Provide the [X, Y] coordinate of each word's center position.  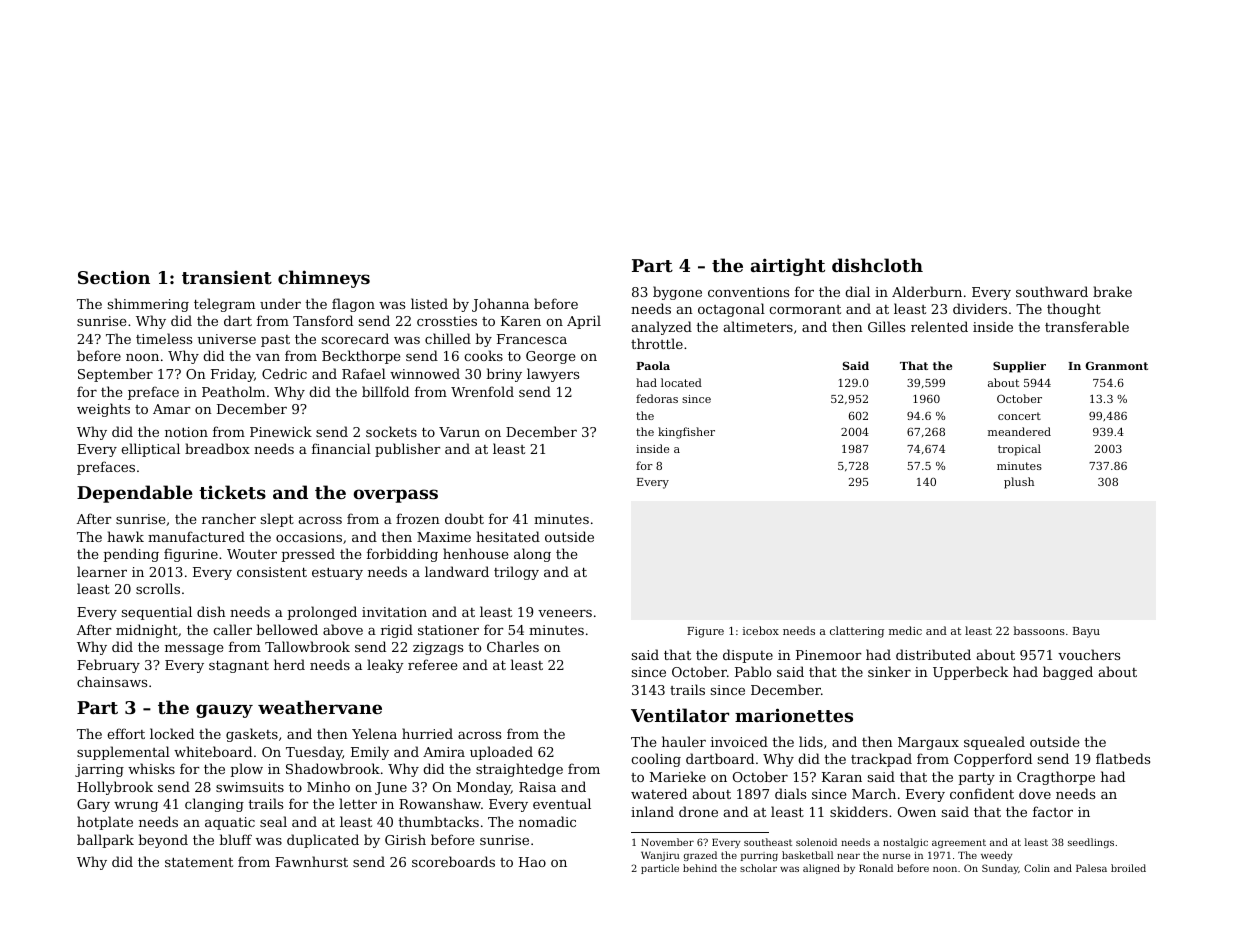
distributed [933, 654]
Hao [532, 862]
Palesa [1091, 868]
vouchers [1089, 654]
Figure [705, 632]
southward [1052, 291]
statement [199, 862]
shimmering [148, 305]
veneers [565, 613]
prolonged [322, 613]
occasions [309, 537]
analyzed [662, 328]
